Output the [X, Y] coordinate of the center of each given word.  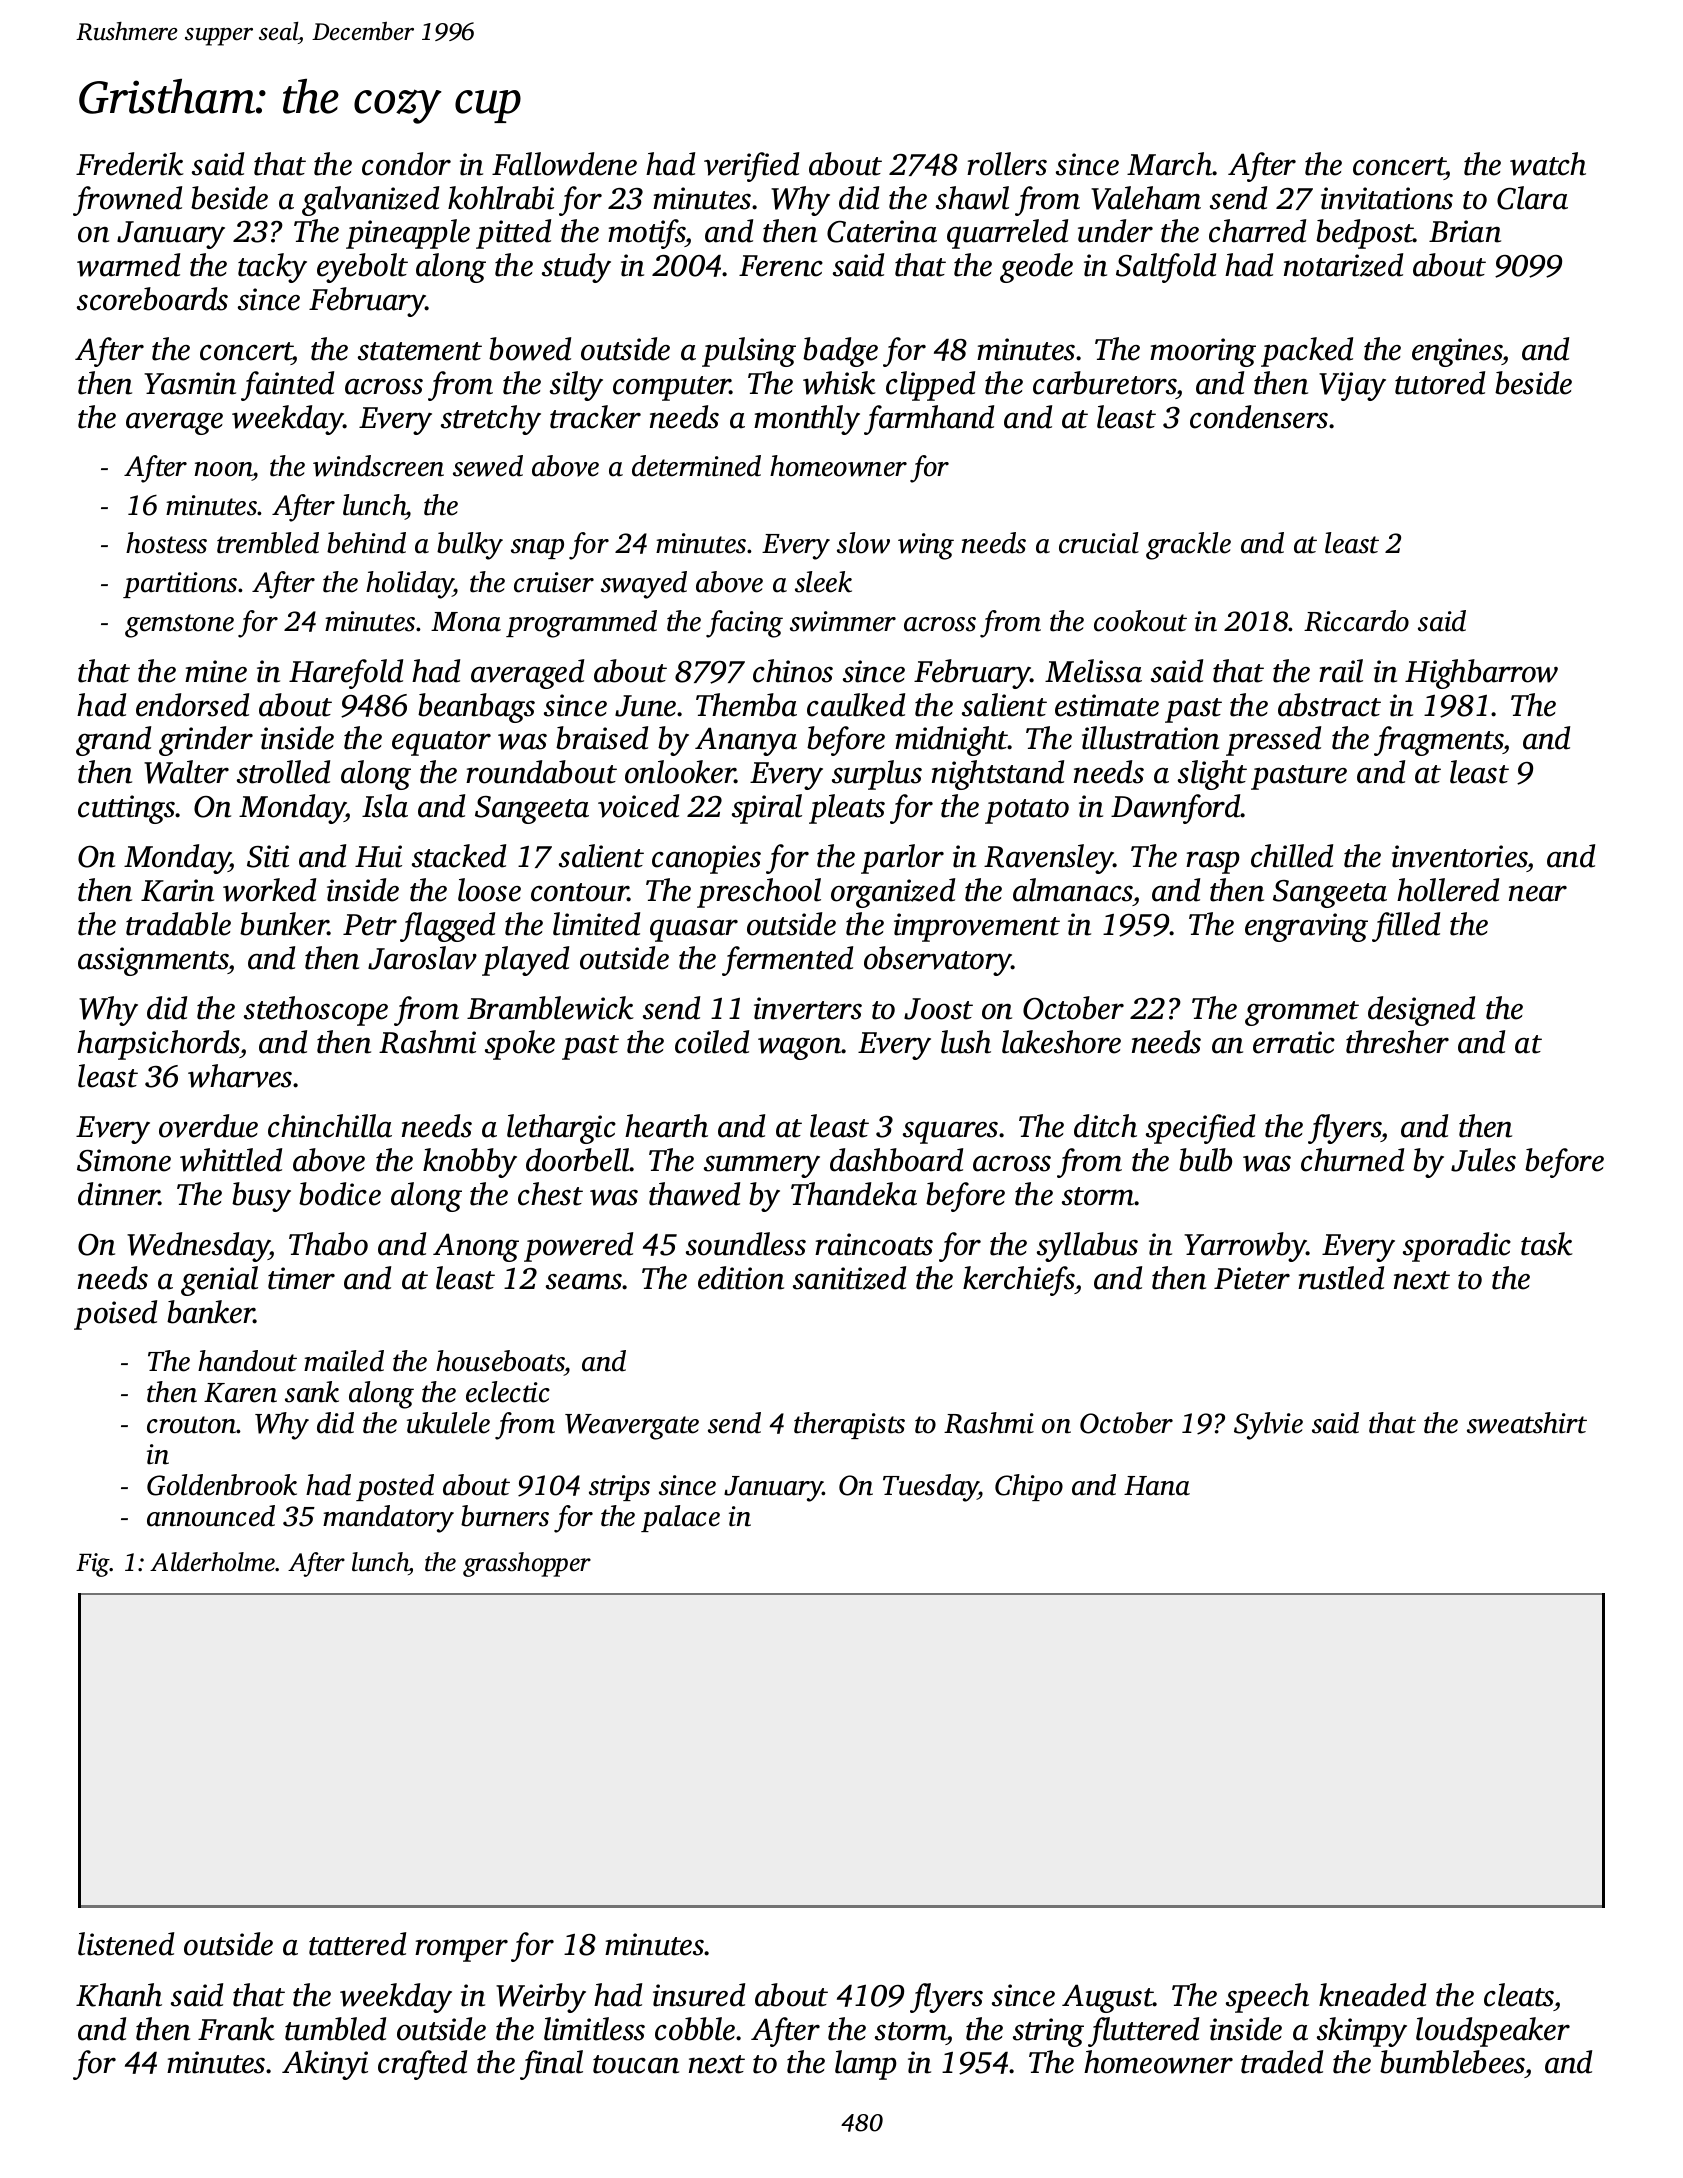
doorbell [578, 1160]
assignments [153, 961]
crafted [422, 2065]
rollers [1007, 164]
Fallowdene [564, 164]
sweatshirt [1527, 1423]
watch [1548, 164]
